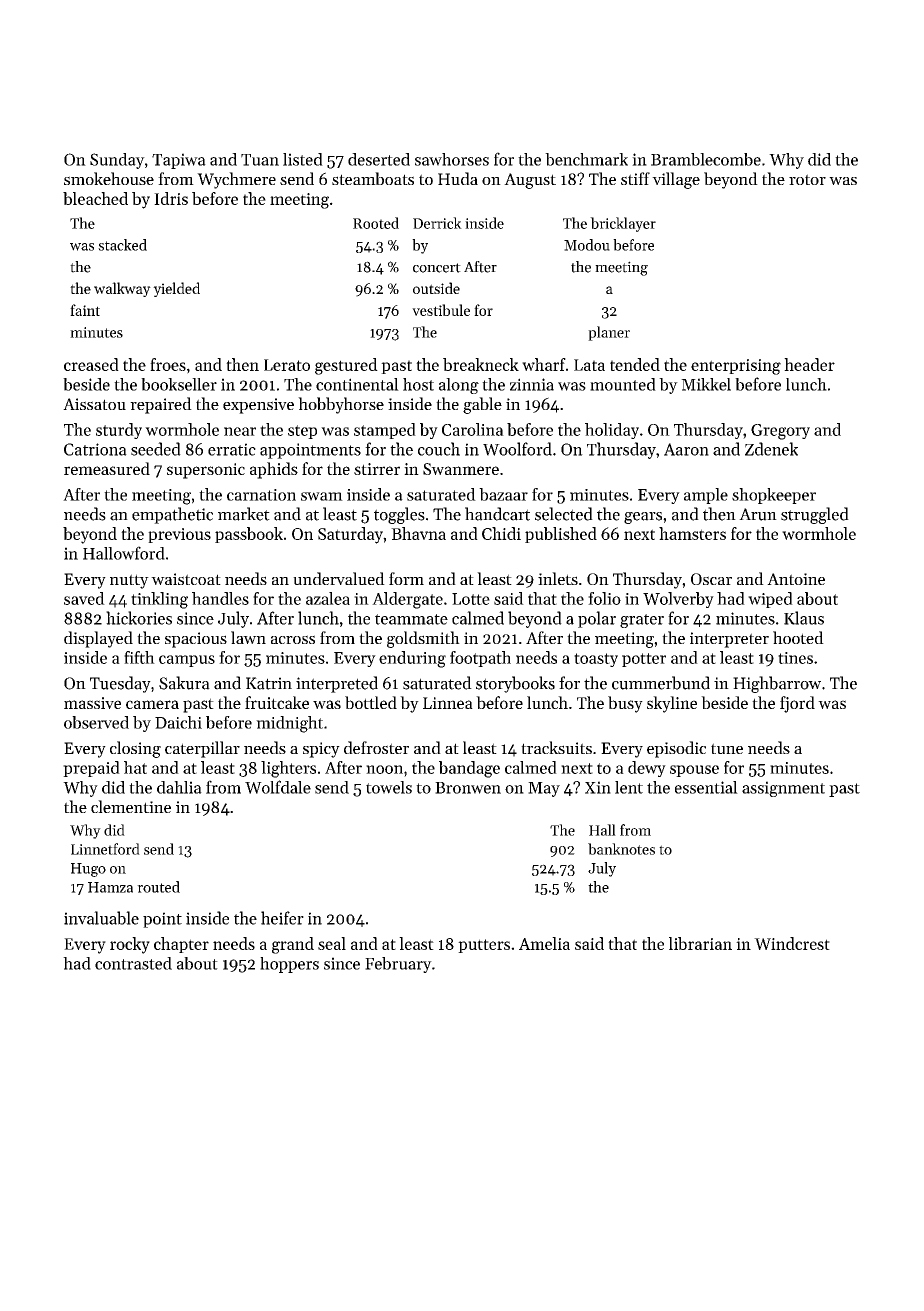 Image resolution: width=924 pixels, height=1311 pixels. Describe the element at coordinates (172, 515) in the screenshot. I see `empathetic` at that location.
